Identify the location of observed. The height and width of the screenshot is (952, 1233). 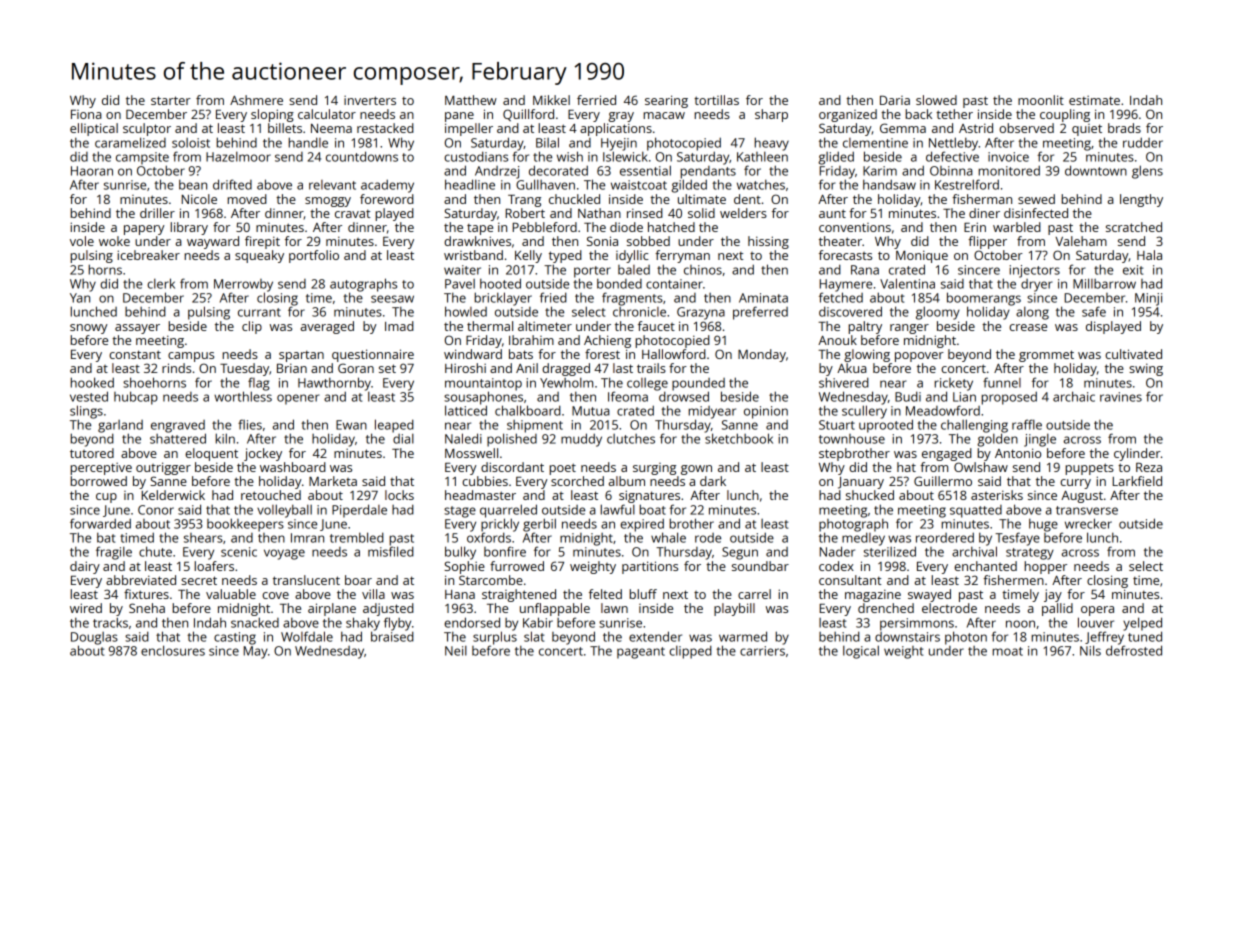
(1026, 128).
